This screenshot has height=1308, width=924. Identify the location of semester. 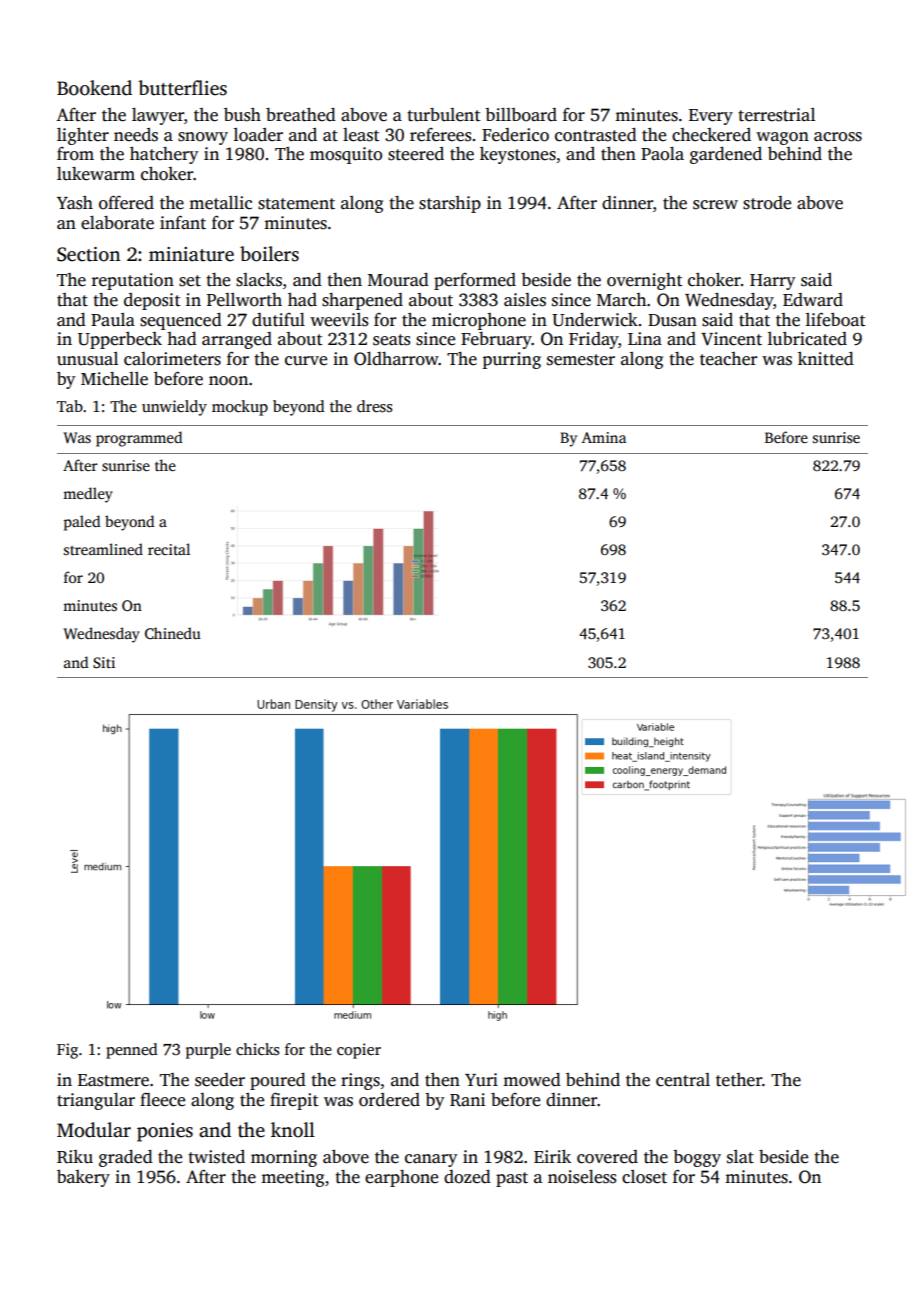
(581, 360).
